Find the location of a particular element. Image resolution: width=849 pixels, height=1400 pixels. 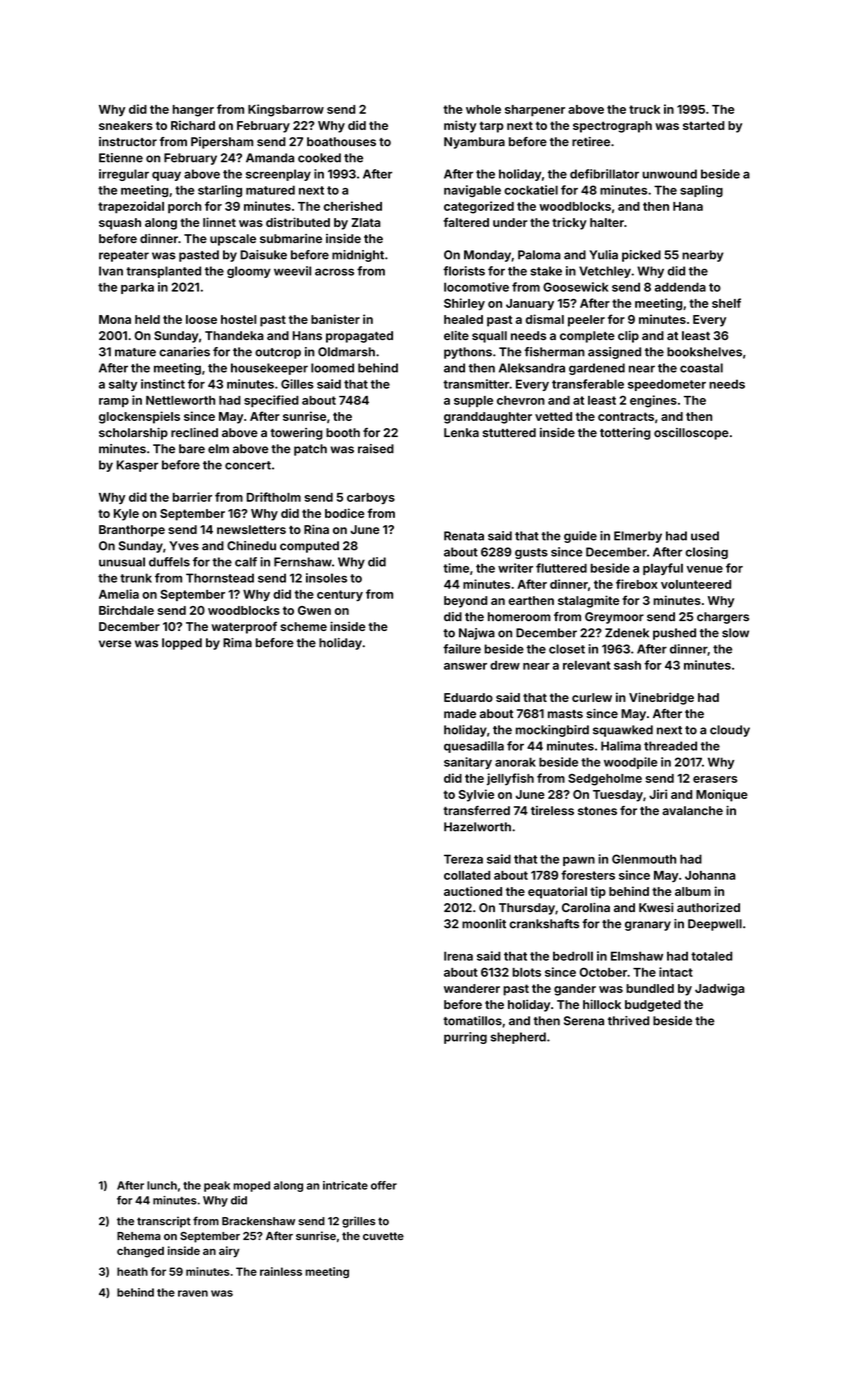

Kingsbarrow is located at coordinates (286, 110).
